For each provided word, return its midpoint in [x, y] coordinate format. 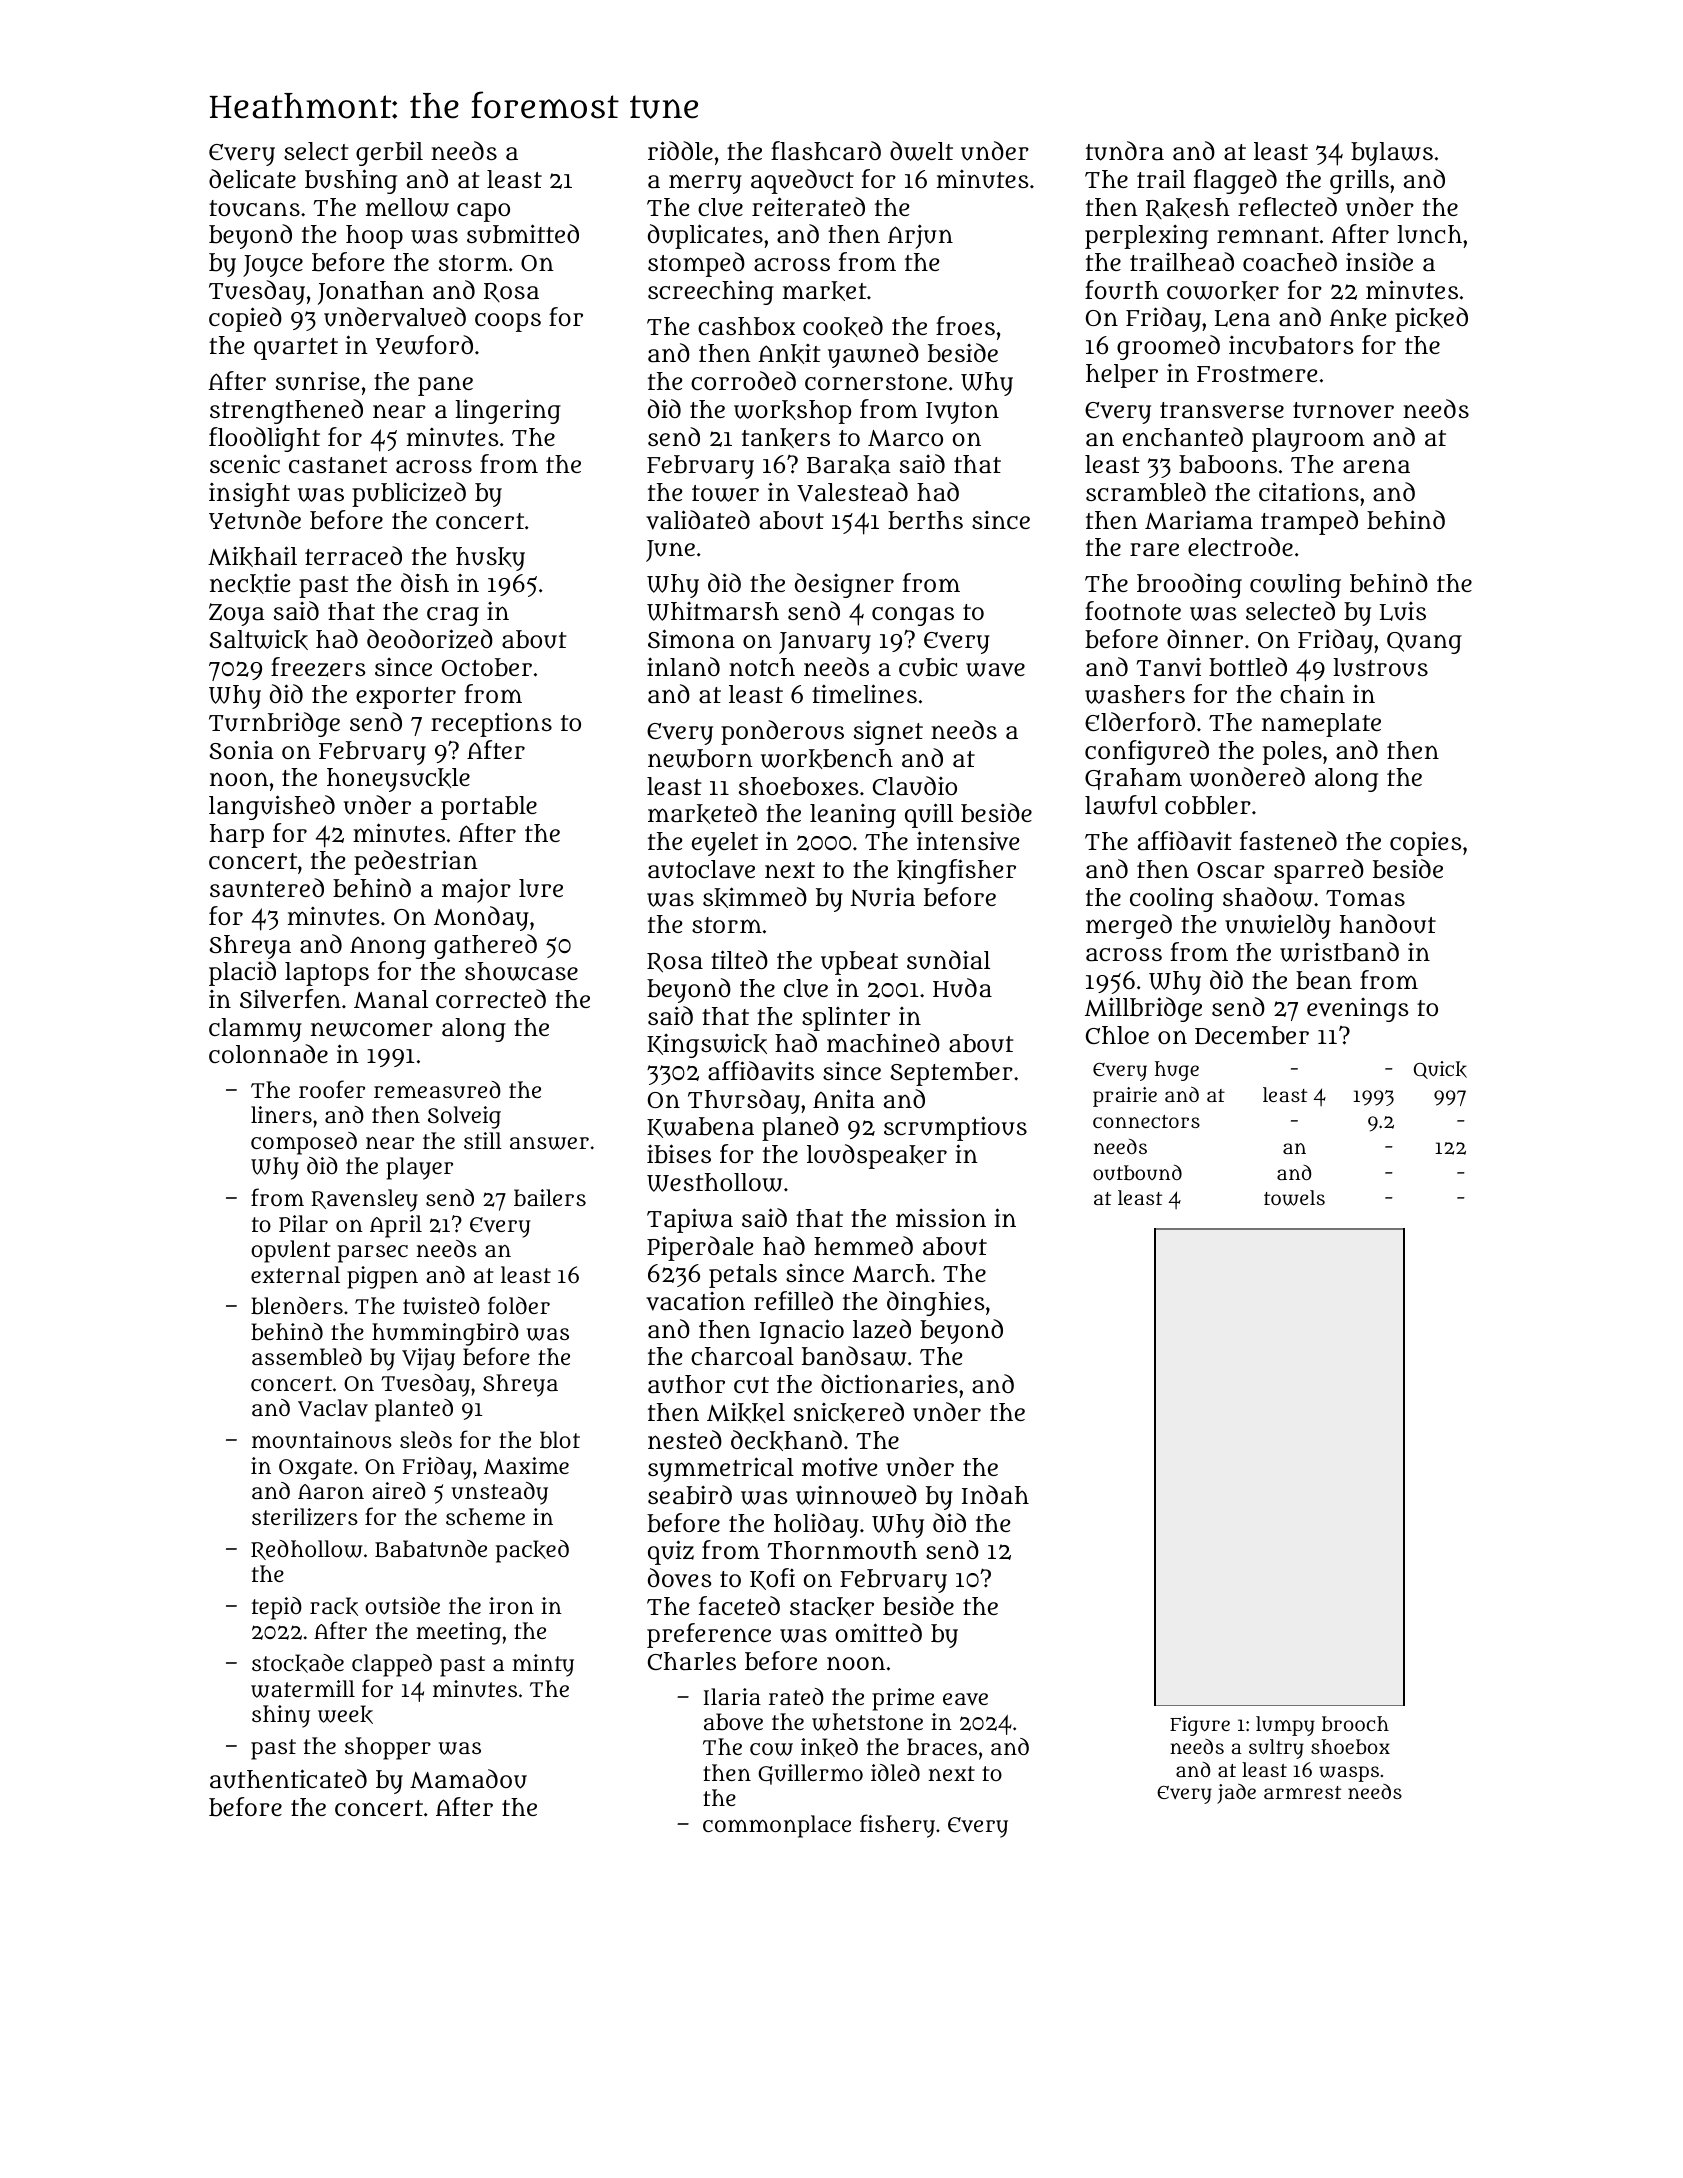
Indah [995, 1495]
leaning [853, 816]
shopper [388, 1748]
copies [1426, 844]
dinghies [936, 1303]
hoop [374, 237]
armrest [1302, 1792]
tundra [1125, 151]
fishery [897, 1826]
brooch [1355, 1723]
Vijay [428, 1359]
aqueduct [802, 181]
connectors [1146, 1121]
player [419, 1168]
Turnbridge [274, 724]
